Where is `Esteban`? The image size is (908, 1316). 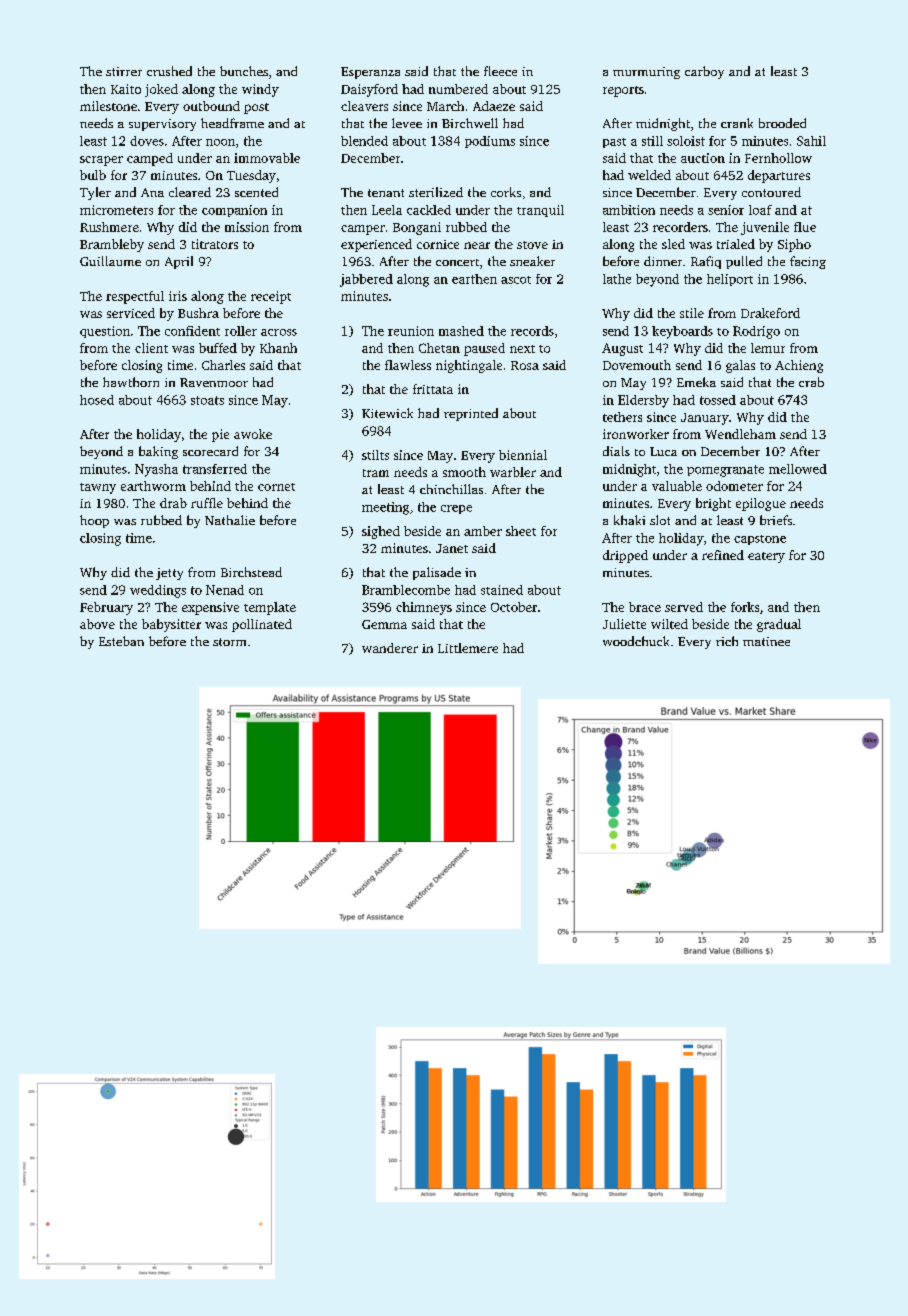
Esteban is located at coordinates (121, 641).
